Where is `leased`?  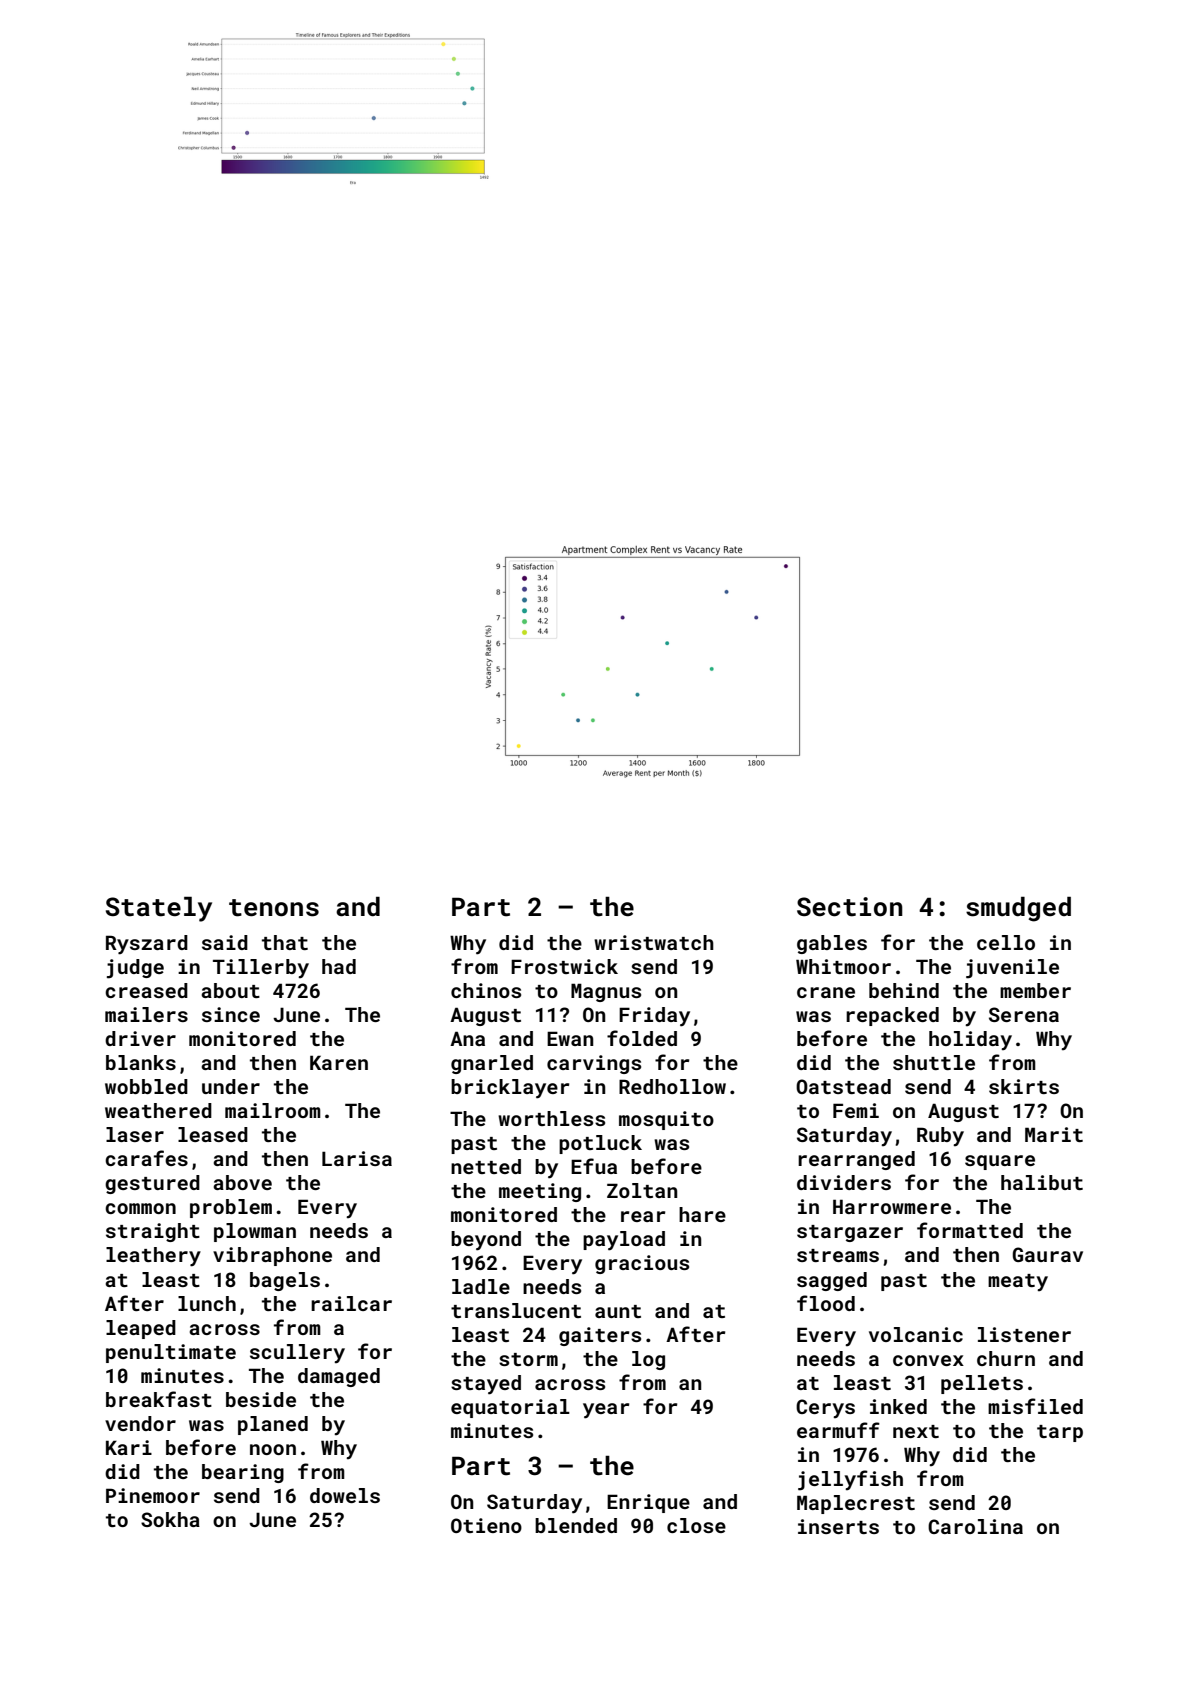 leased is located at coordinates (213, 1134).
